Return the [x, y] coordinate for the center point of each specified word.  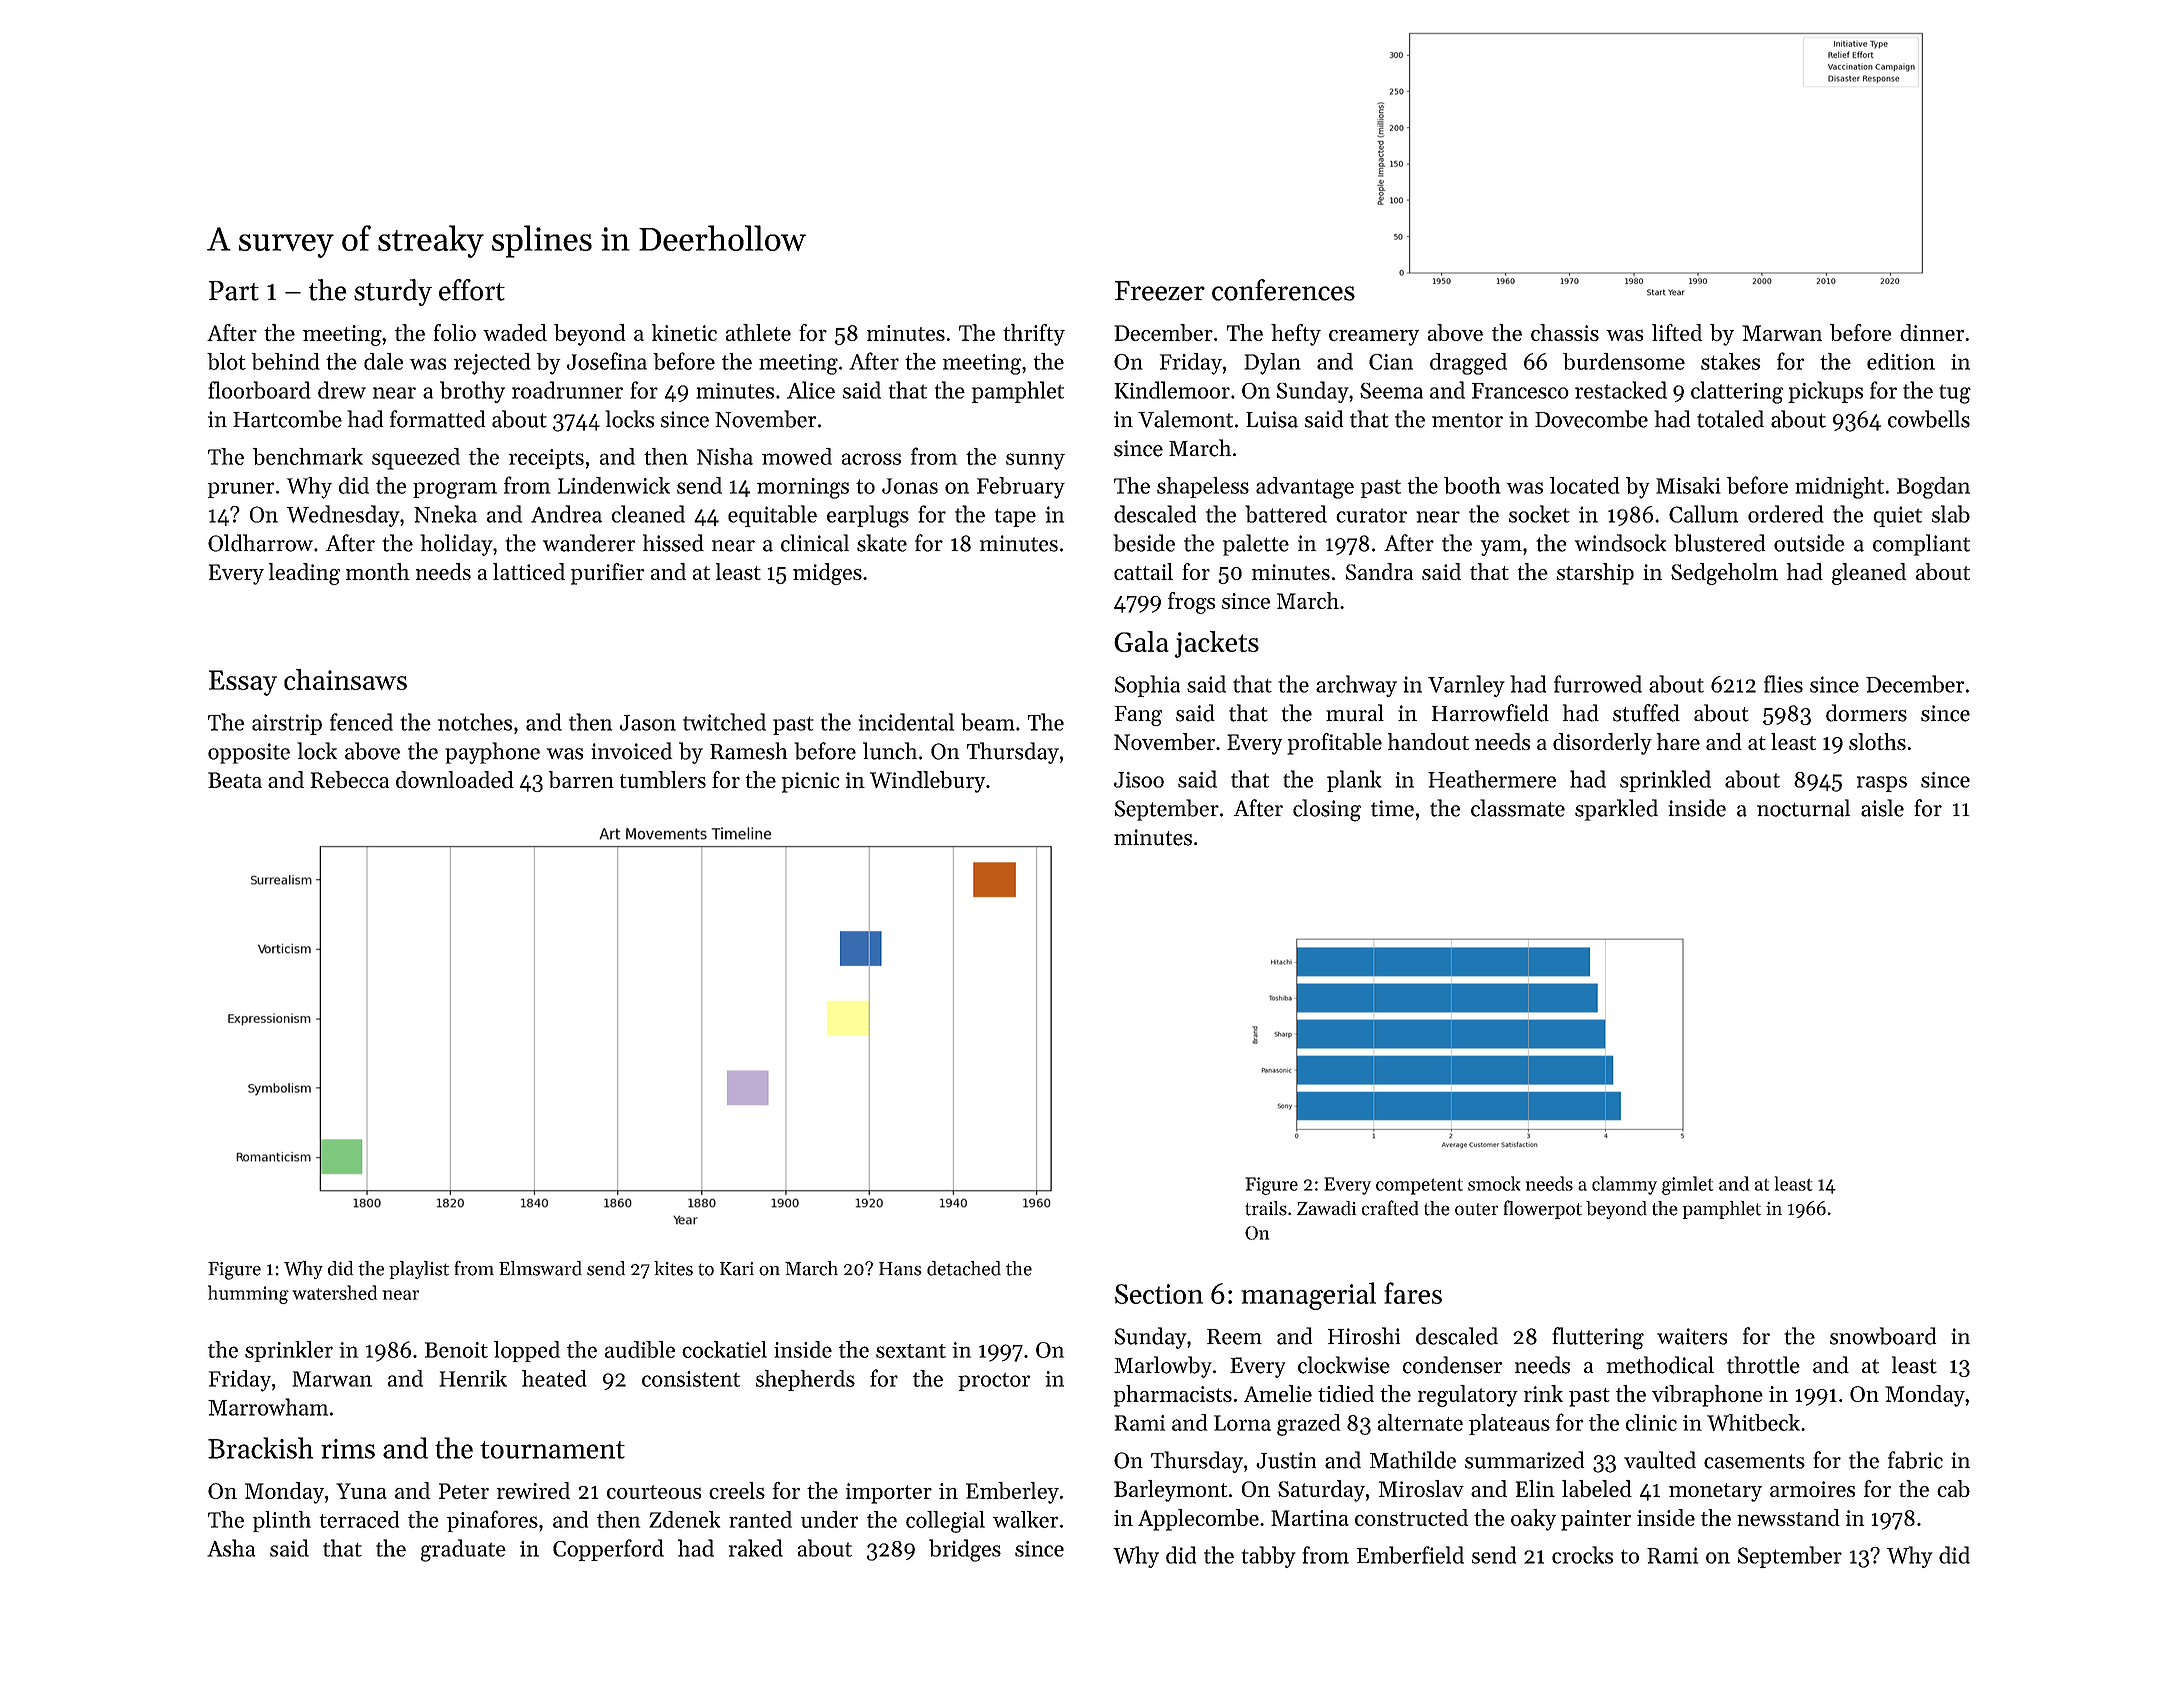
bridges [965, 1550]
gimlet [1687, 1185]
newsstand [1788, 1517]
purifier [608, 574]
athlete [758, 332]
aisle [1882, 808]
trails [1266, 1208]
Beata [235, 780]
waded [515, 332]
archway [1356, 686]
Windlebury [927, 782]
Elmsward [540, 1268]
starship [1595, 574]
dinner [1932, 332]
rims [348, 1449]
